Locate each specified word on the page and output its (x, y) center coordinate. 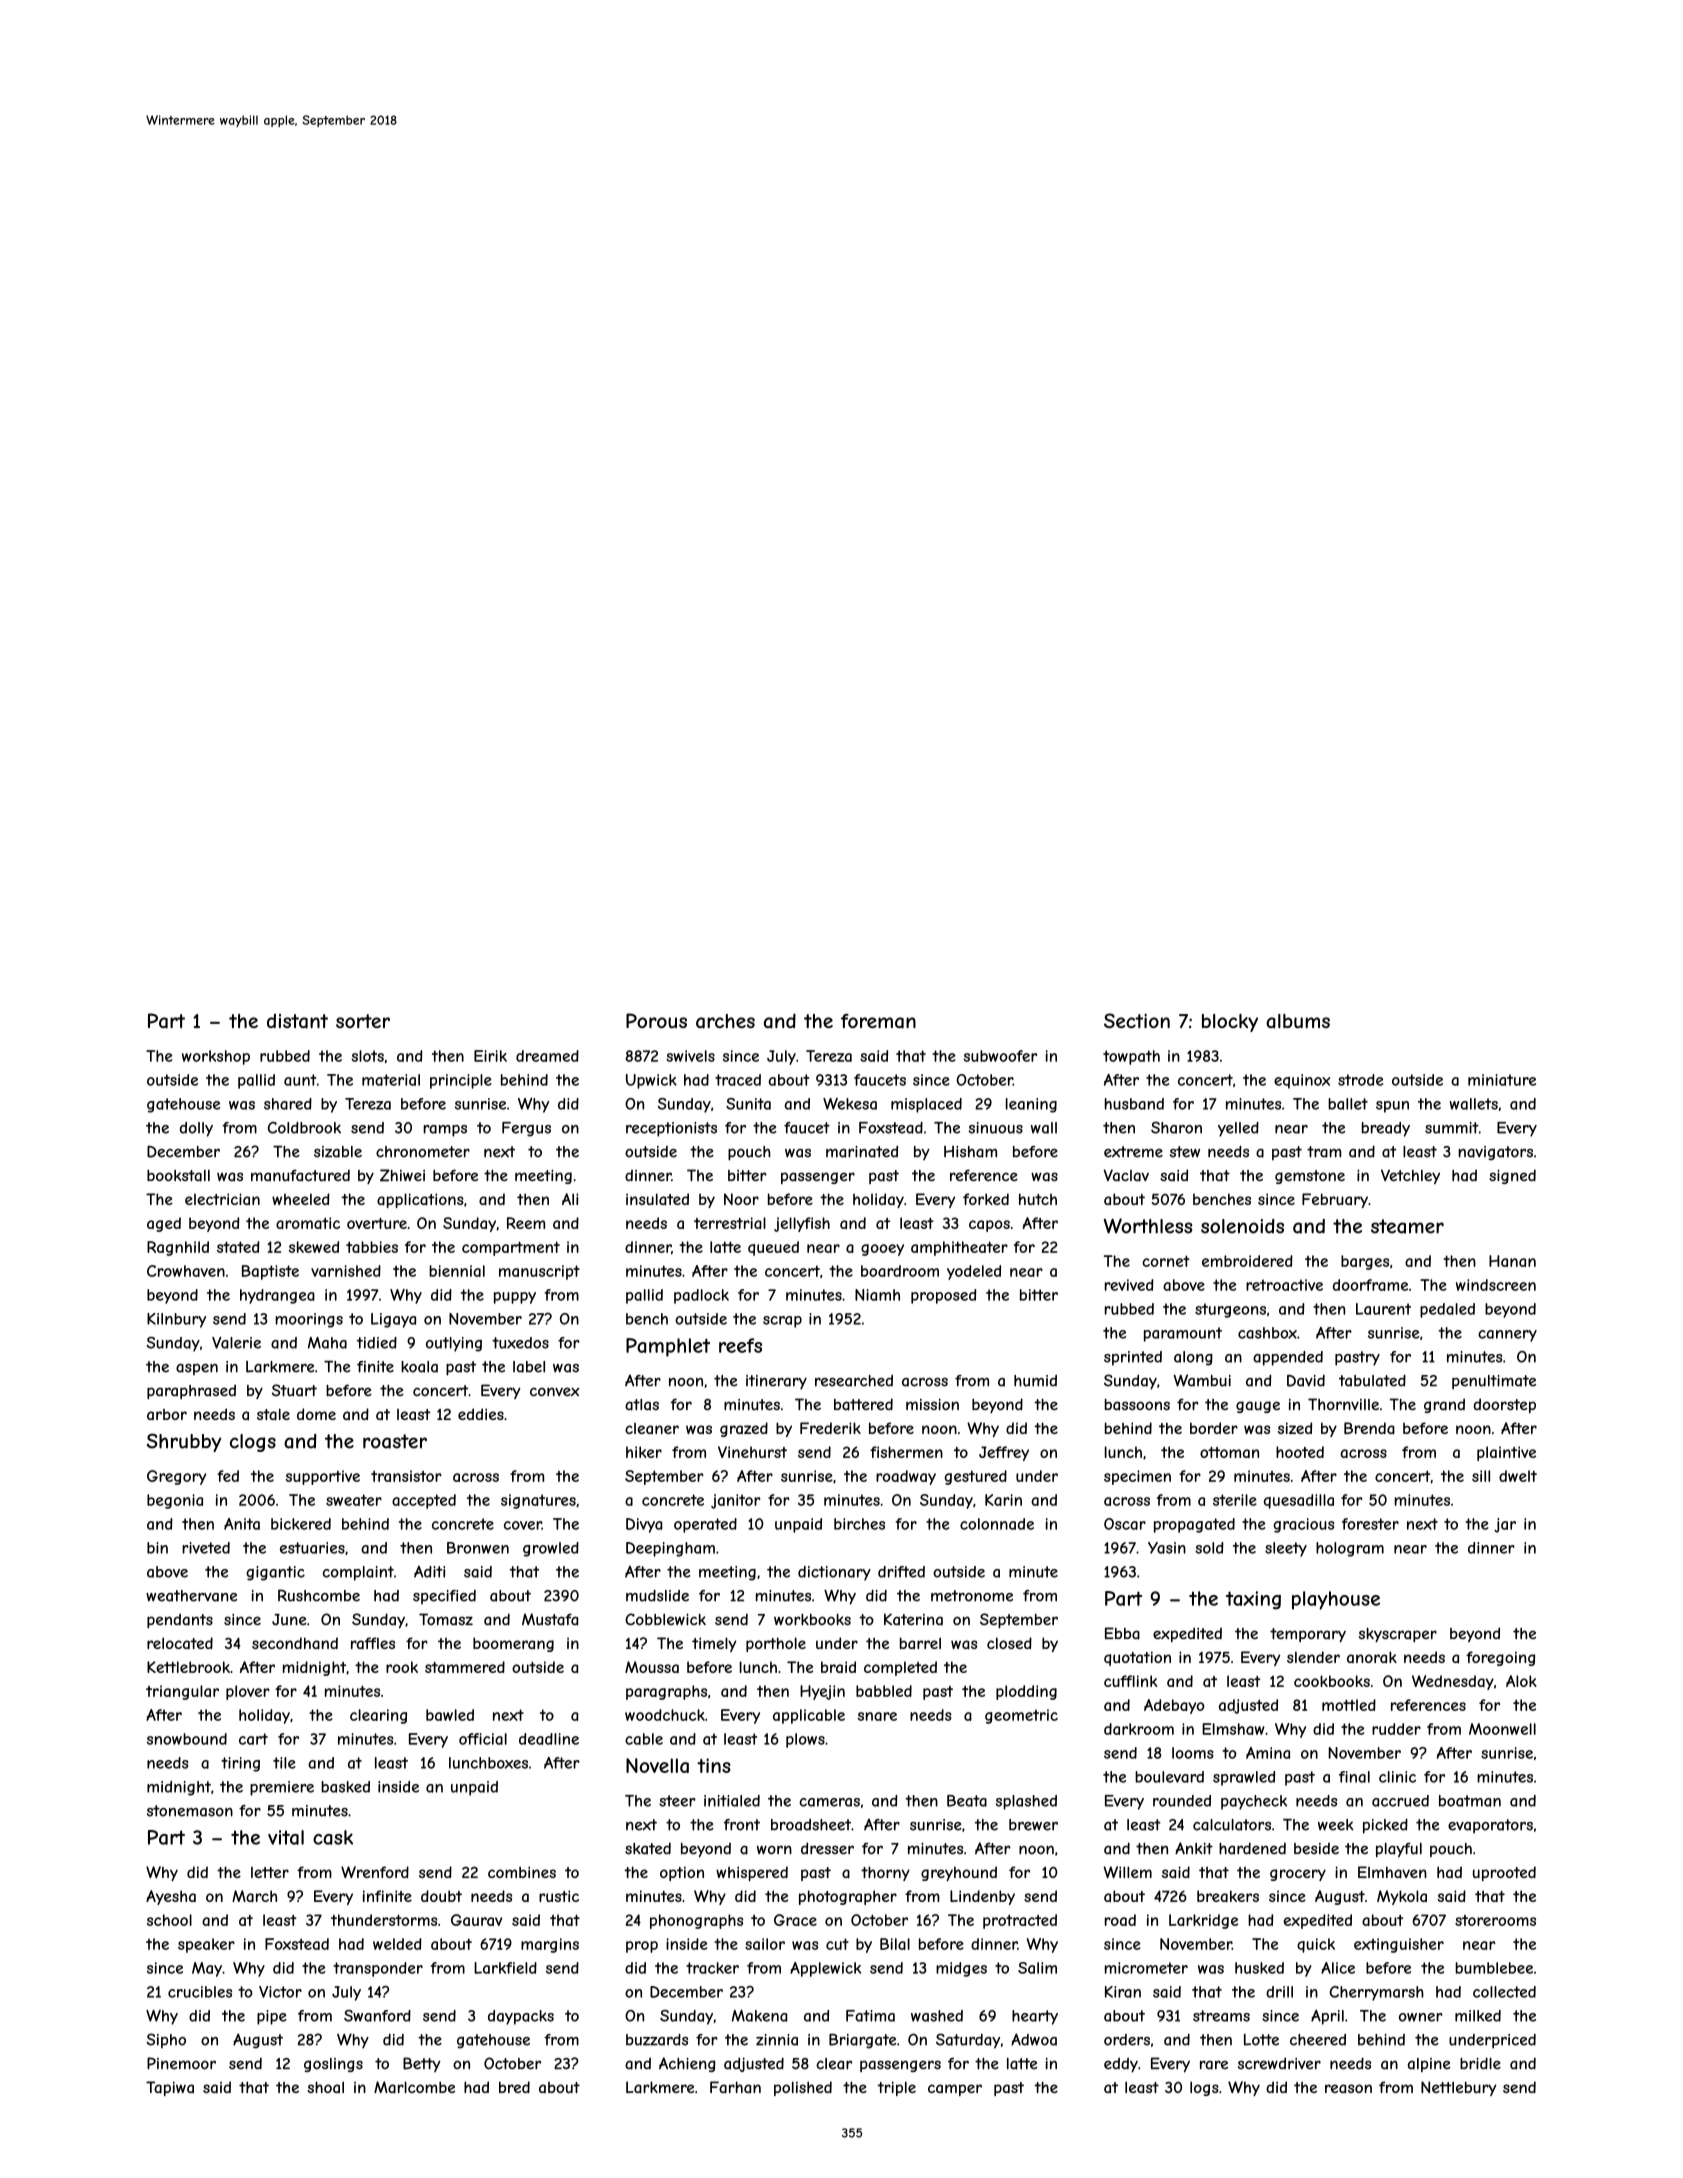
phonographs (696, 1921)
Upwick (651, 1081)
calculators (1232, 1825)
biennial (457, 1271)
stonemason (190, 1811)
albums (1298, 1021)
